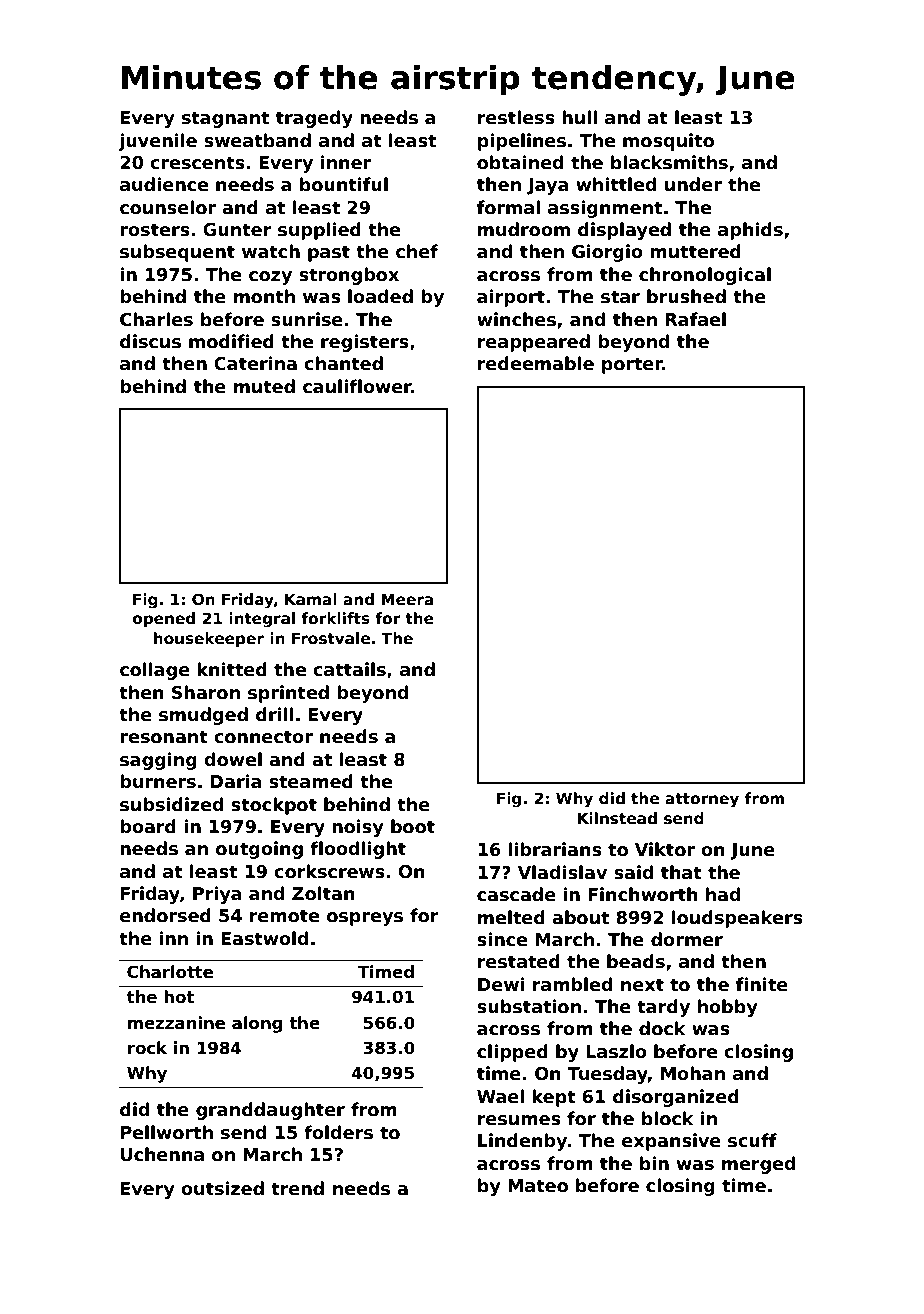 The height and width of the screenshot is (1314, 924). What do you see at coordinates (536, 363) in the screenshot?
I see `redeemable` at bounding box center [536, 363].
